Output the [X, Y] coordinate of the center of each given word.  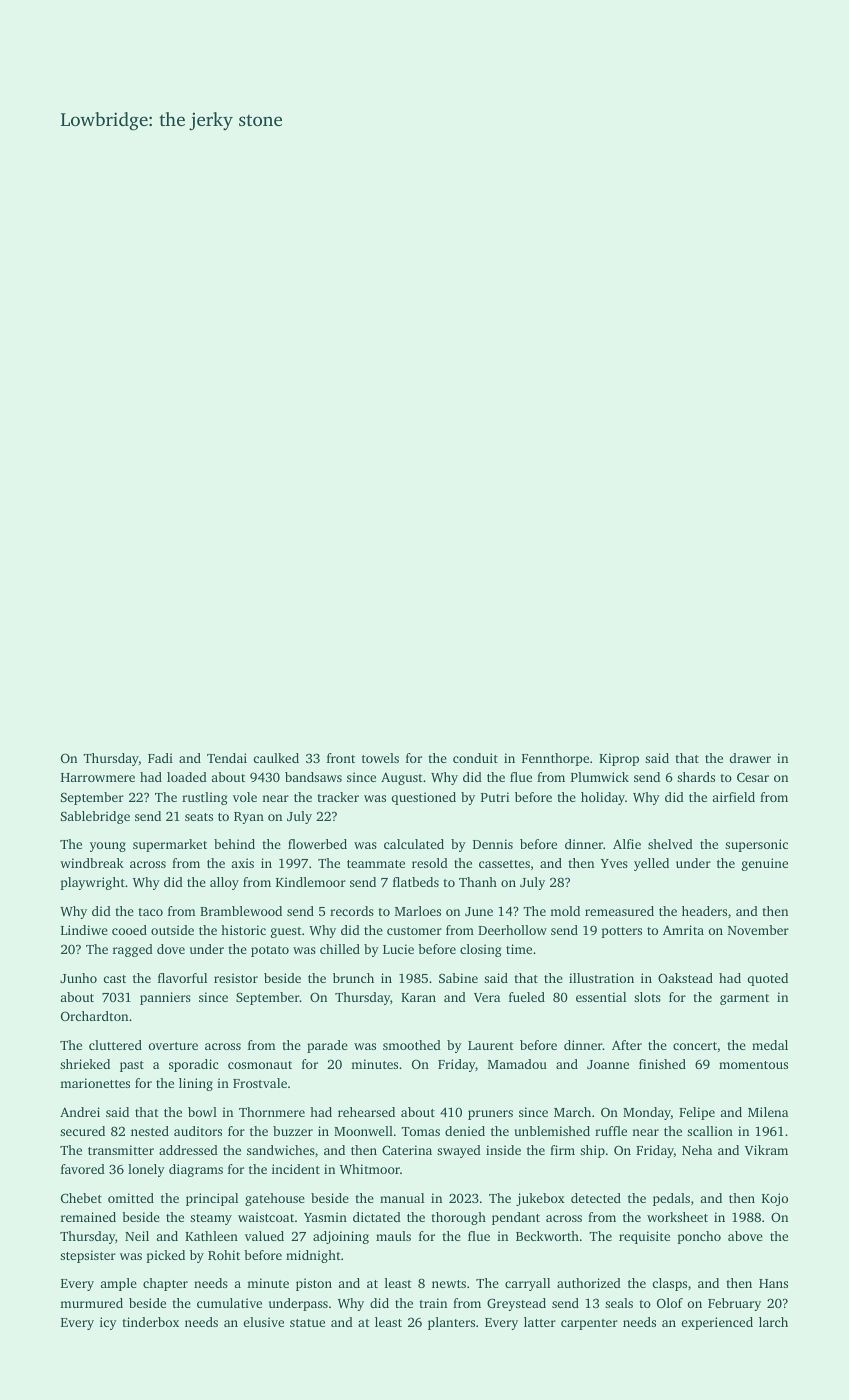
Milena [768, 1112]
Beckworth [547, 1236]
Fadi [160, 758]
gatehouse [275, 1199]
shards [696, 777]
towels [380, 758]
